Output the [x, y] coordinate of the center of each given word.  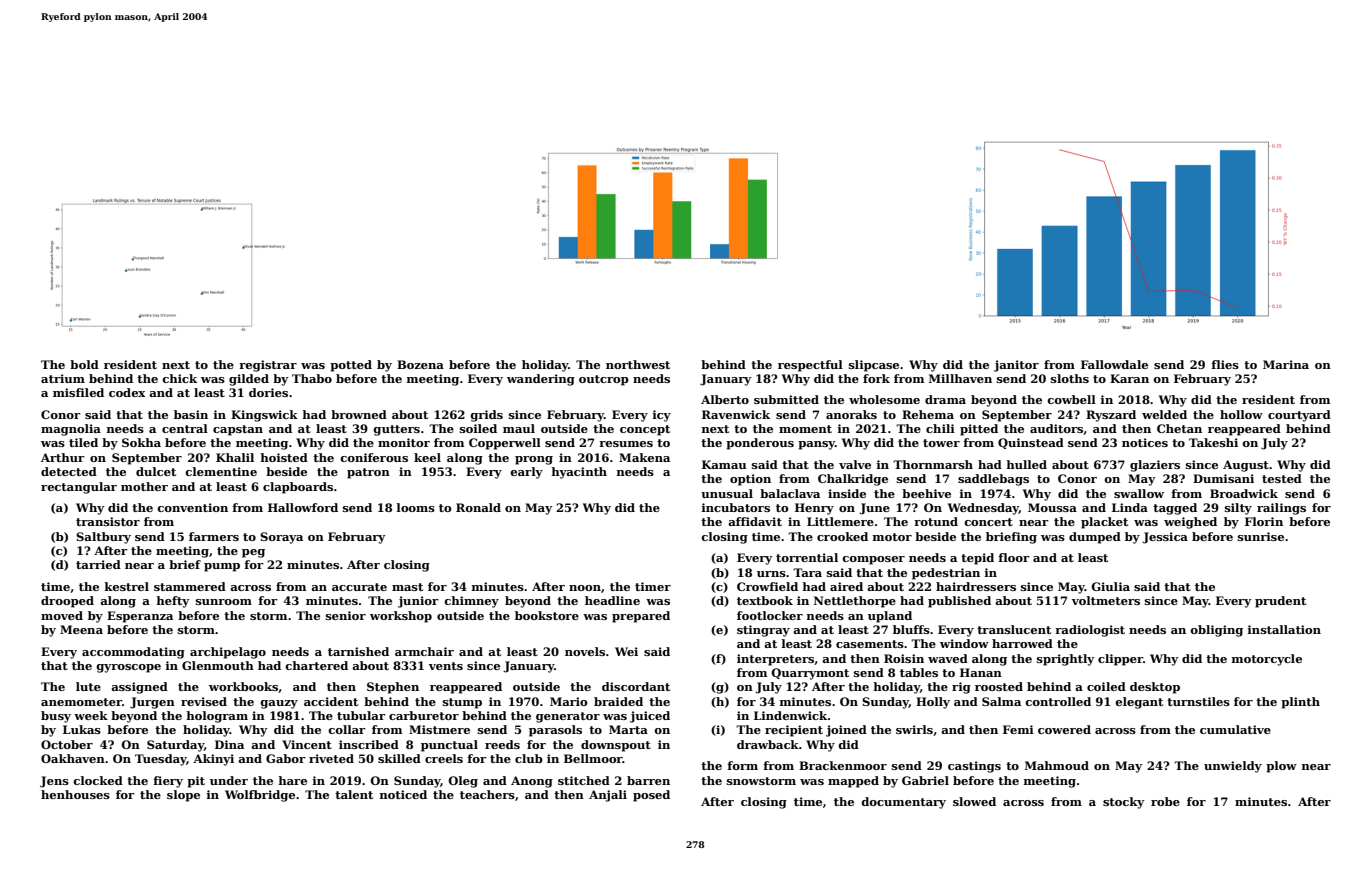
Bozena [420, 364]
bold [84, 364]
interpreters [776, 660]
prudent [1280, 602]
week [91, 715]
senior [346, 615]
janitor [1016, 366]
